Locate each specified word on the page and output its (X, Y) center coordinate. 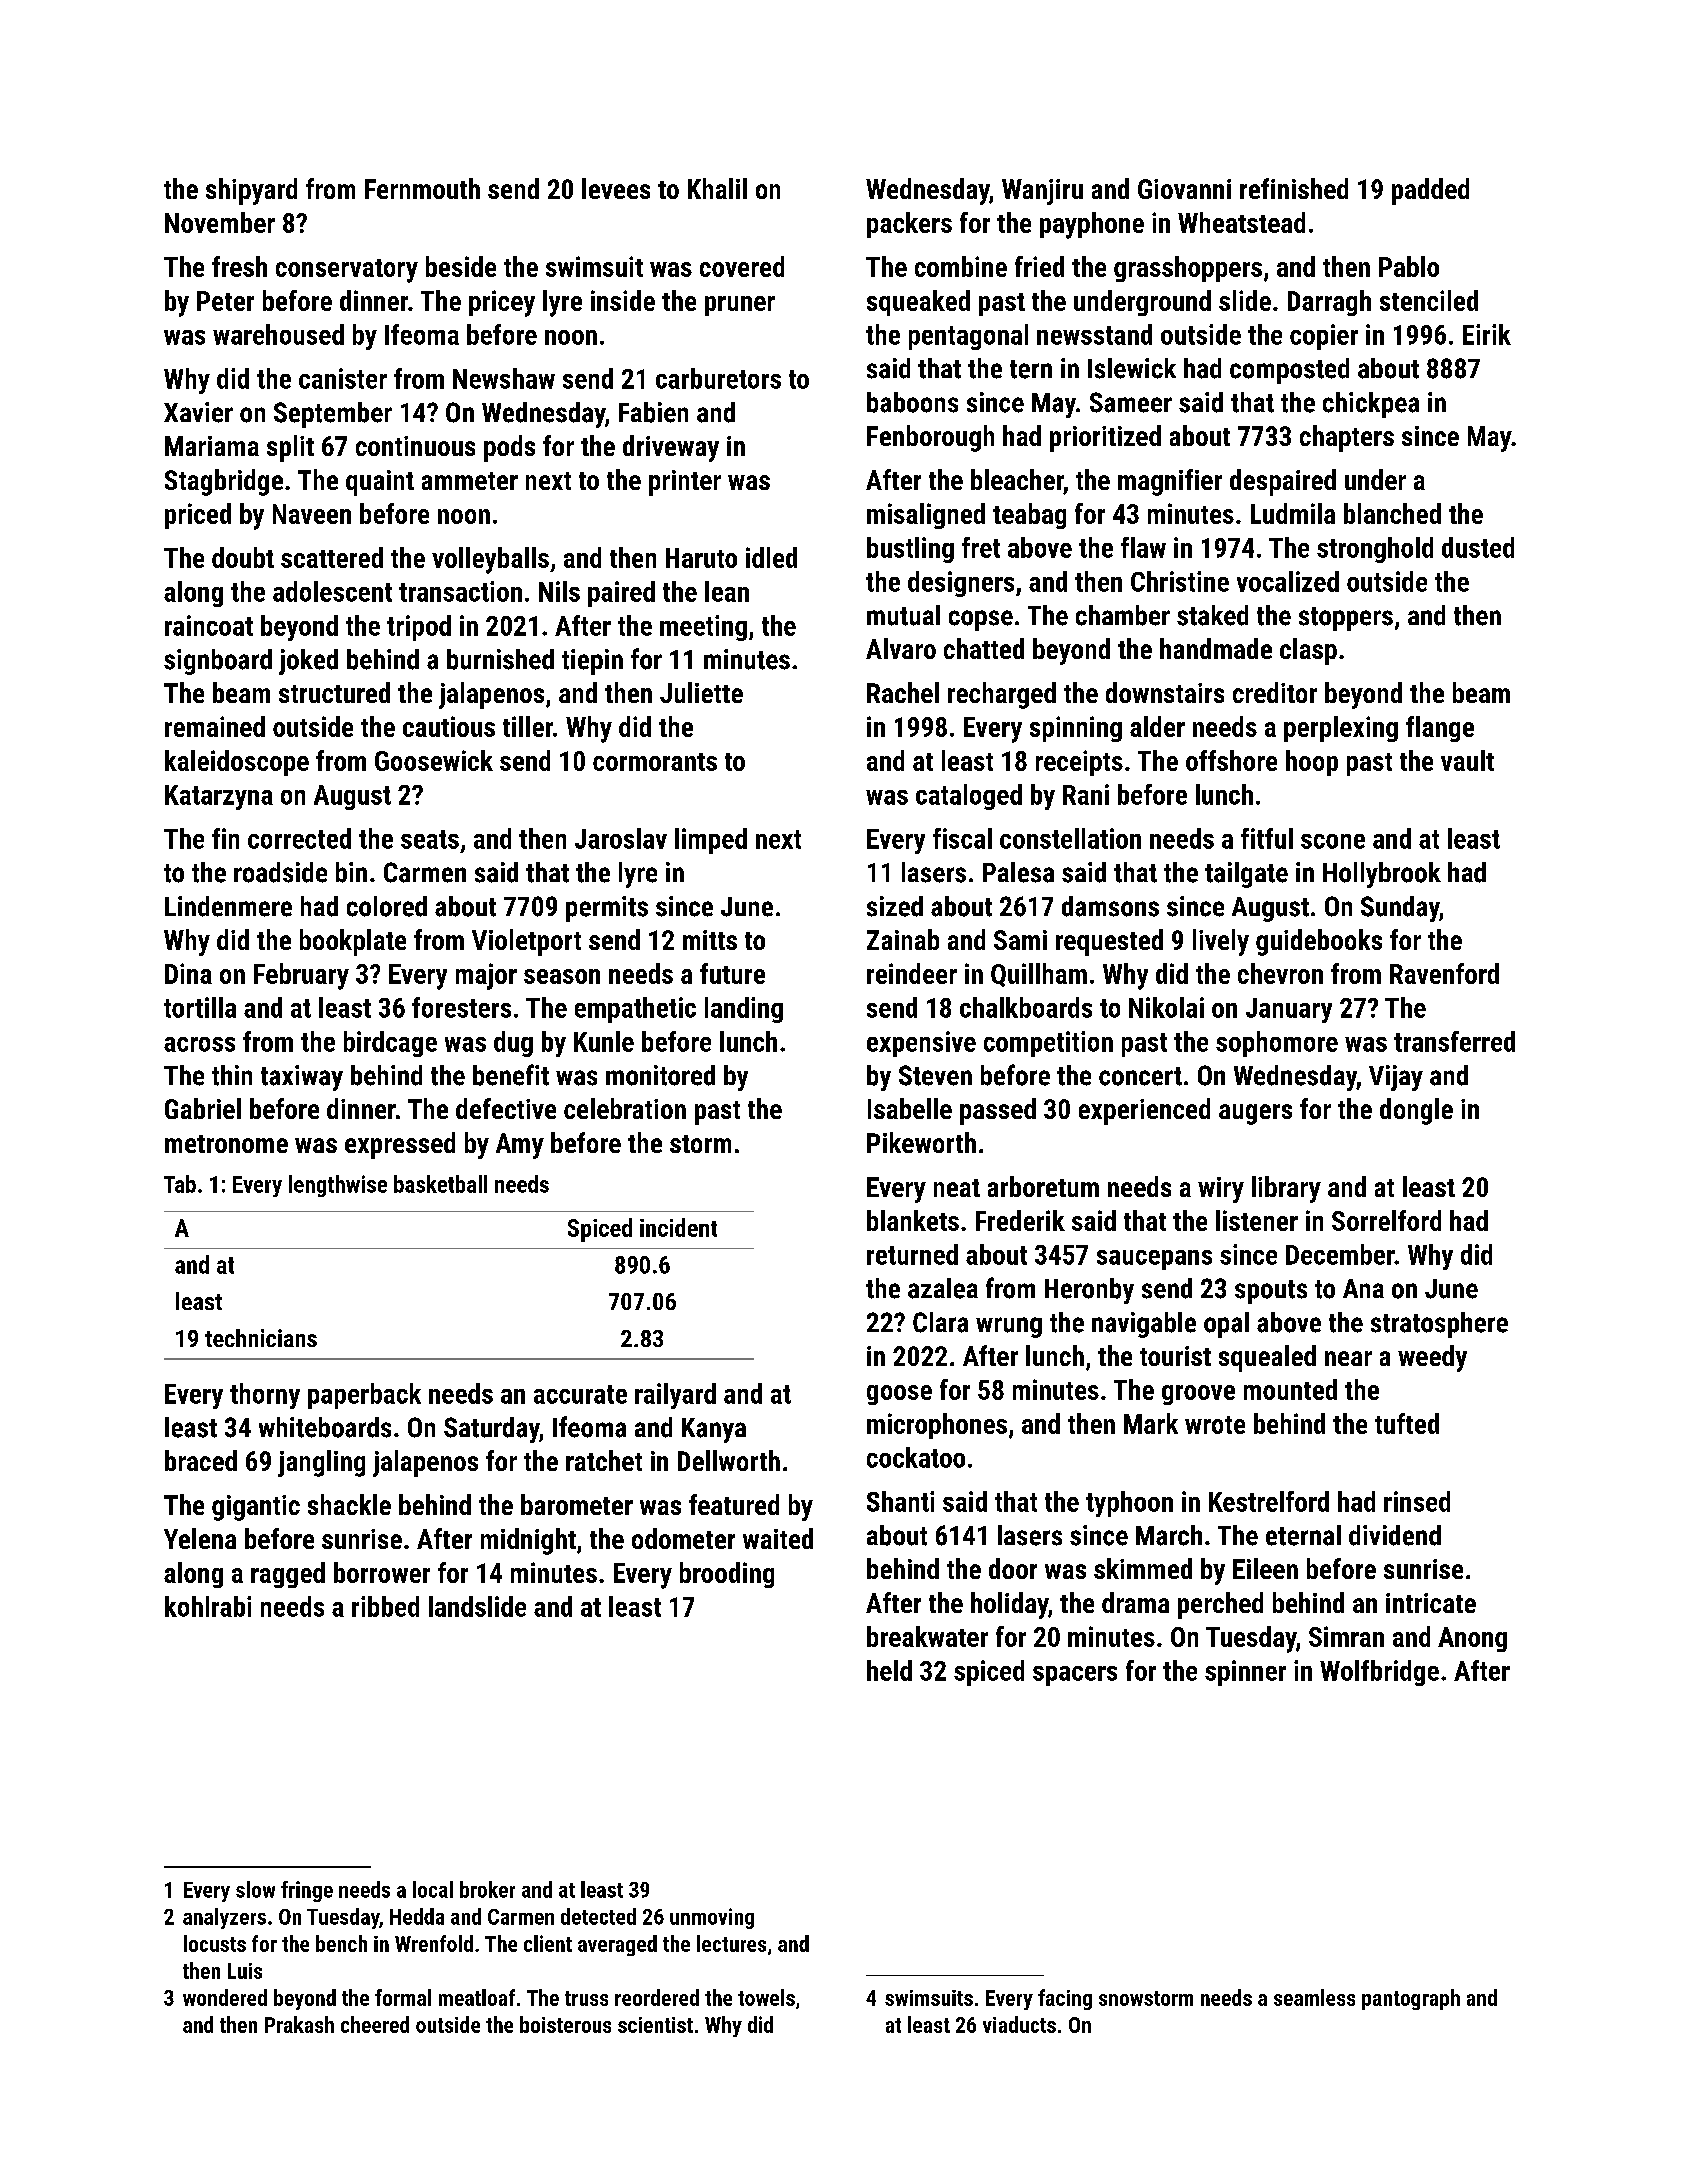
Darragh (1329, 303)
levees (616, 188)
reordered (657, 1997)
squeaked (918, 303)
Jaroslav (621, 838)
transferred (1454, 1041)
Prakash (299, 2024)
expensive (921, 1044)
